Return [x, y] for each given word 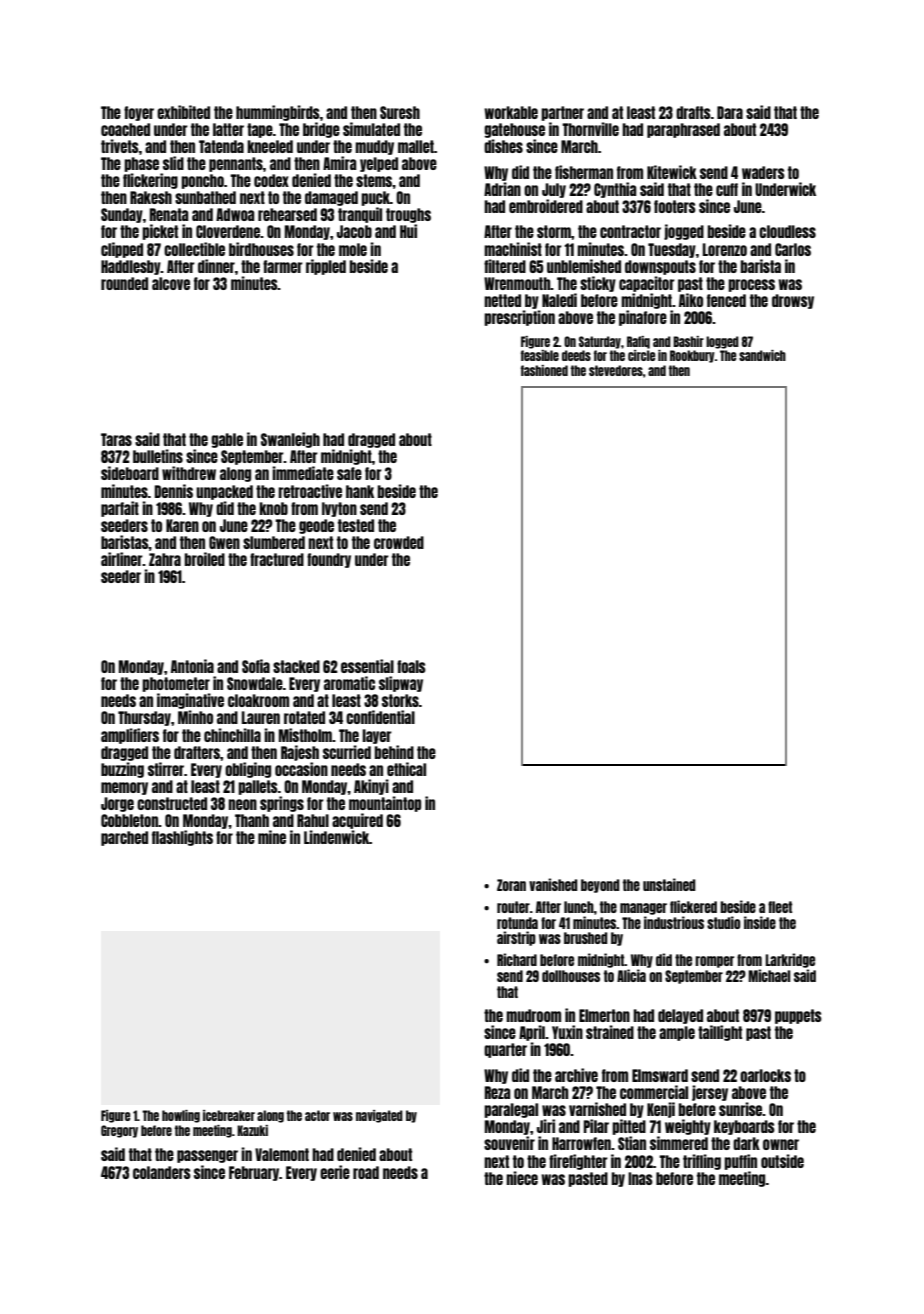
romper [714, 962]
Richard [517, 959]
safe [349, 473]
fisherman [584, 172]
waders [763, 172]
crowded [399, 542]
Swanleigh [290, 440]
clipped [122, 250]
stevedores [616, 370]
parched [124, 838]
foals [411, 666]
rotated [304, 717]
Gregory [119, 1131]
